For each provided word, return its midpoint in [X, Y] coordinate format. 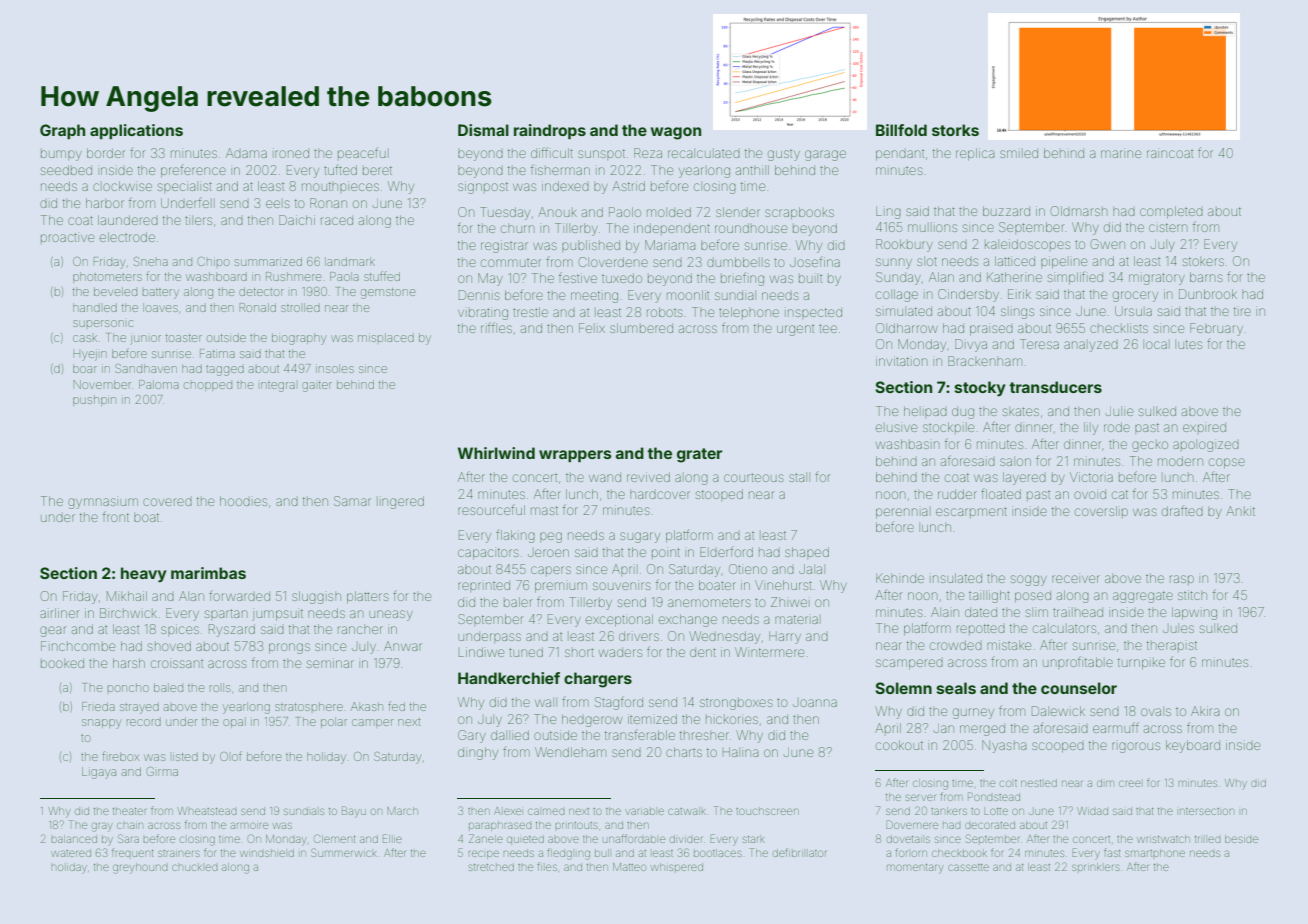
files [547, 866]
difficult [552, 152]
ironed [292, 154]
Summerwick [344, 852]
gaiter [317, 386]
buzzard [1006, 211]
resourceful [491, 510]
